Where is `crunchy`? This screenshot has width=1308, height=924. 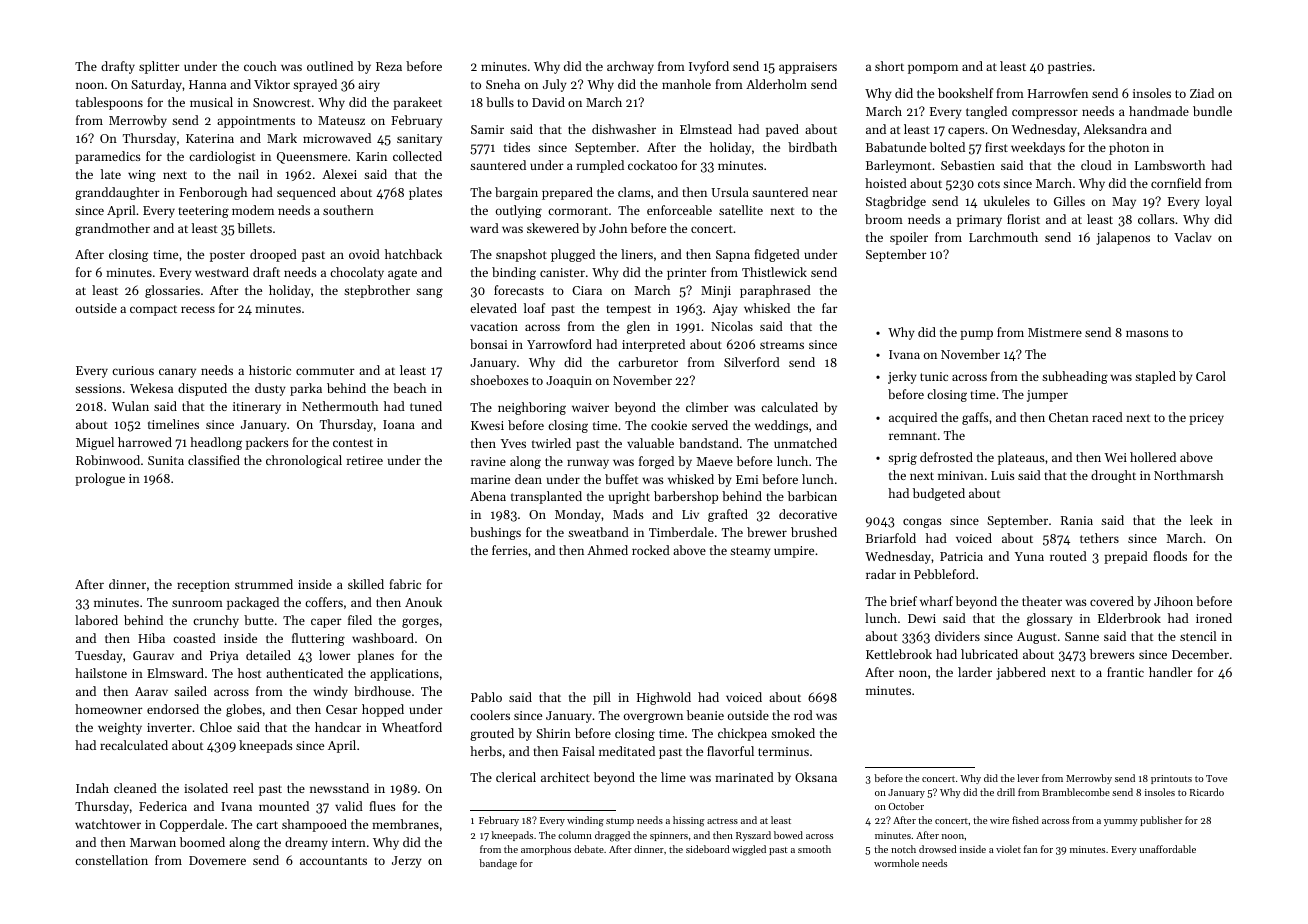
crunchy is located at coordinates (216, 621).
